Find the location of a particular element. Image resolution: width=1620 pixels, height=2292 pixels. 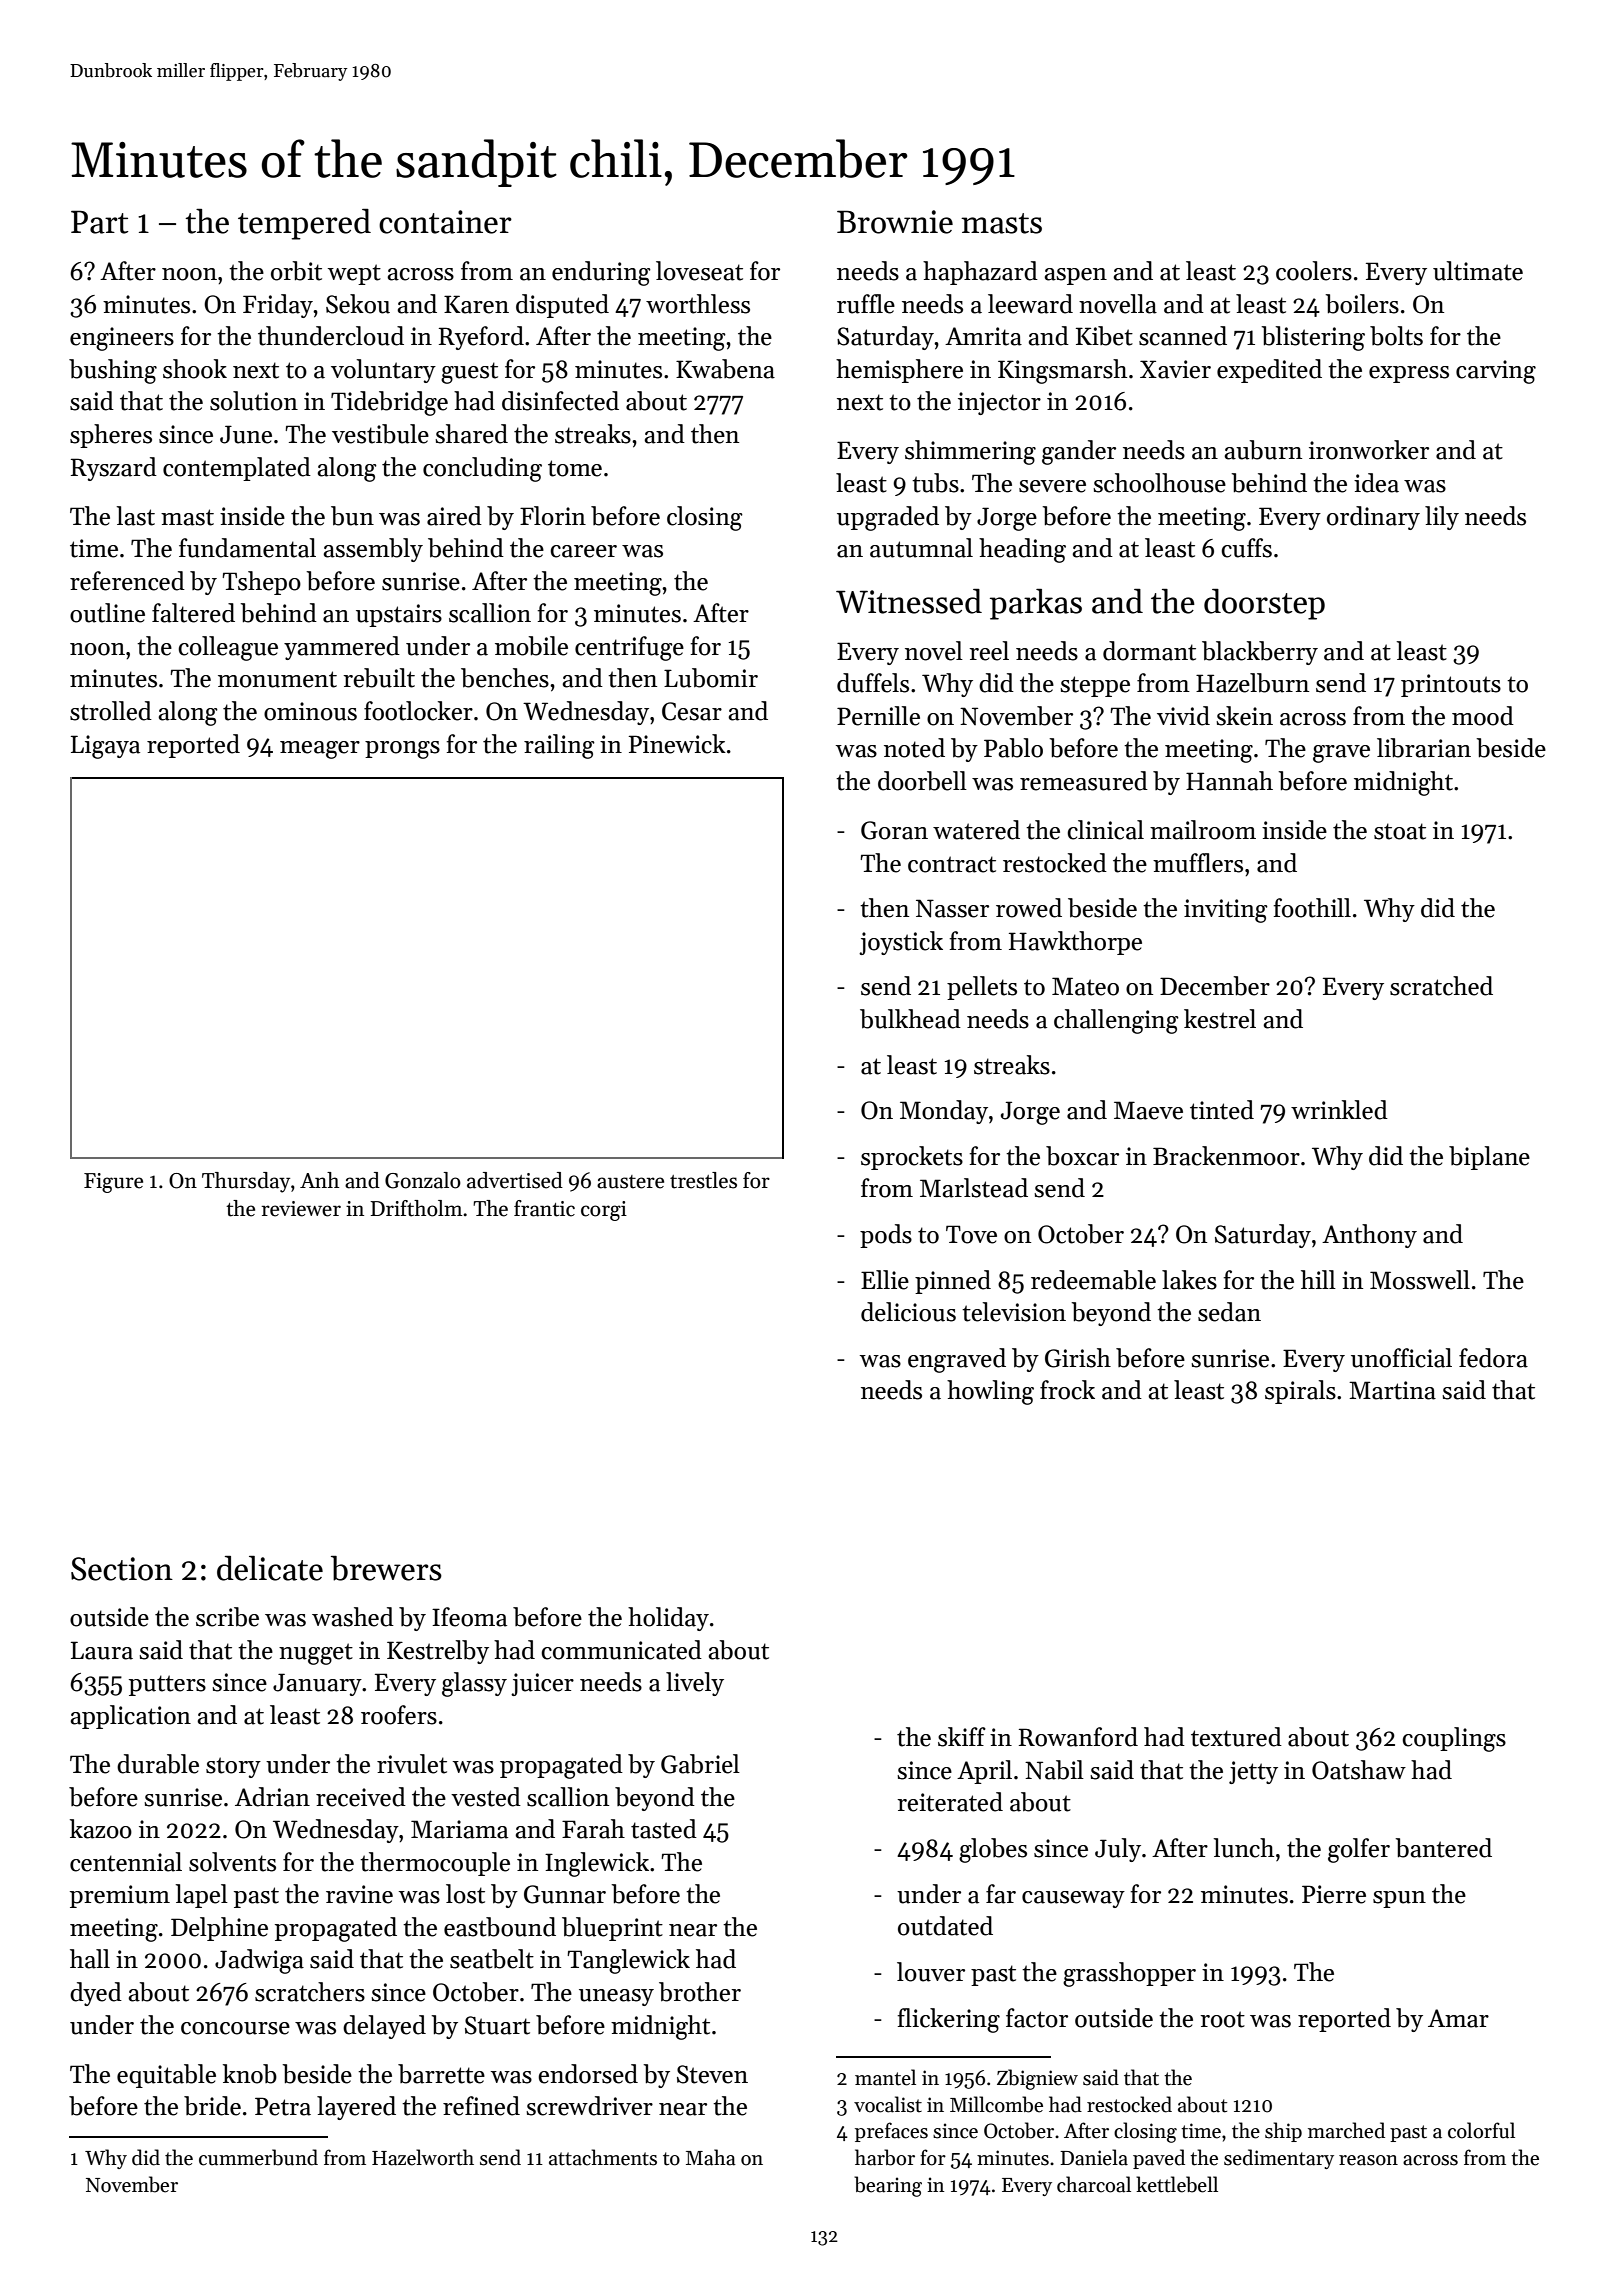

lost is located at coordinates (465, 1894).
